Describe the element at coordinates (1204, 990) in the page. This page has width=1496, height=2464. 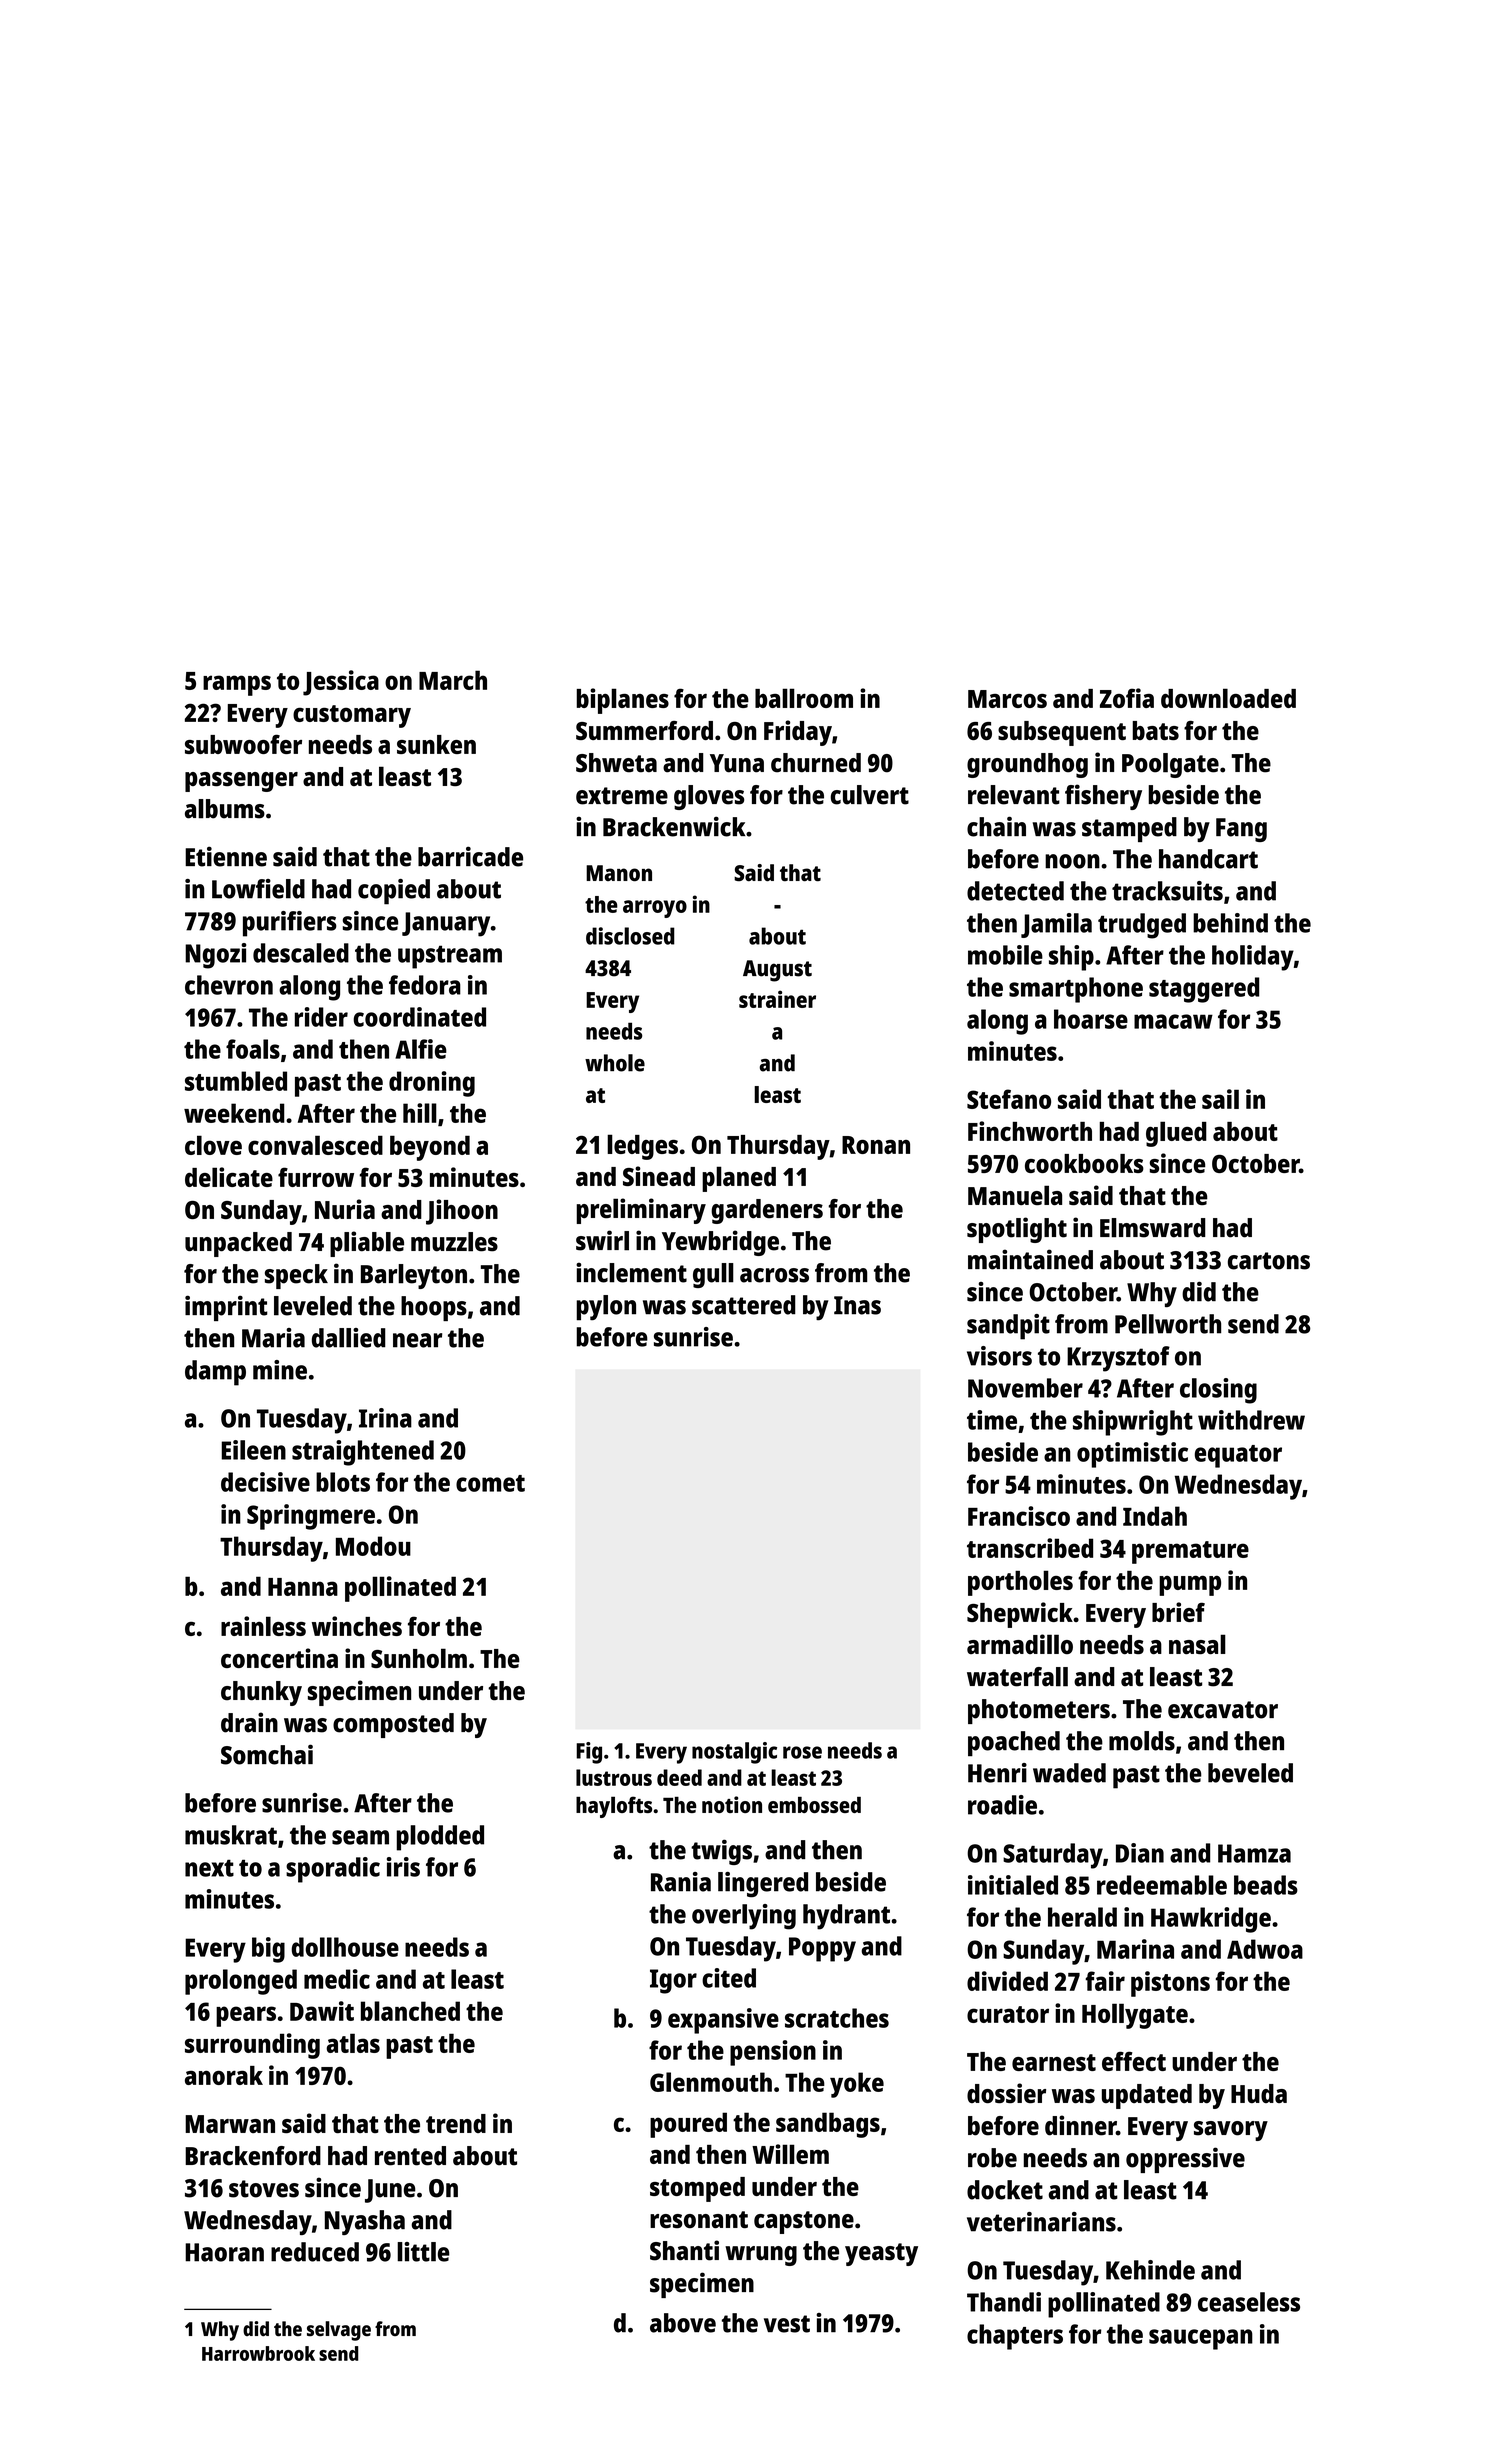
I see `staggered` at that location.
